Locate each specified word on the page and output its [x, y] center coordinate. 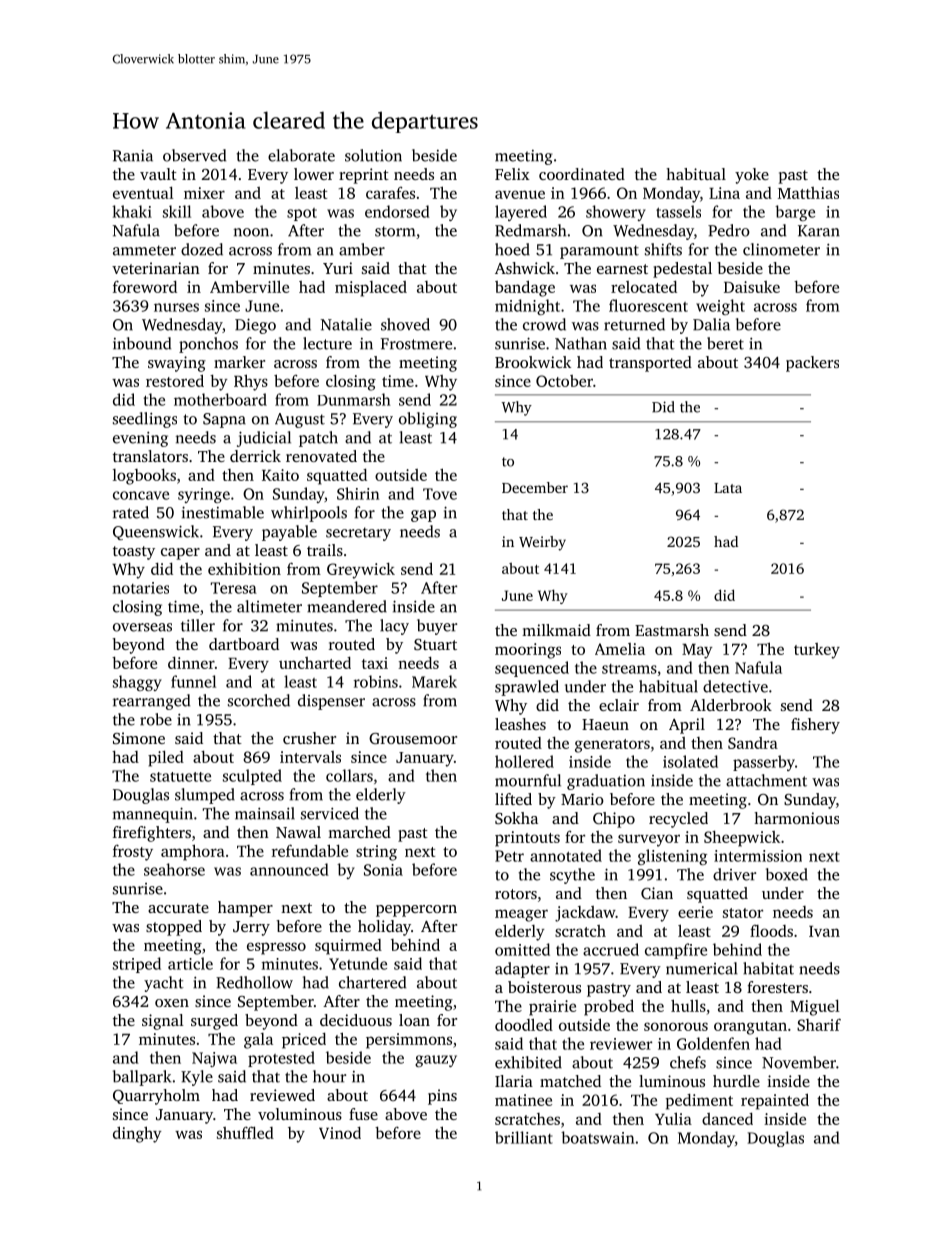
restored [175, 380]
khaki [132, 211]
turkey [817, 651]
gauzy [436, 1061]
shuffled [245, 1132]
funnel [193, 681]
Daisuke [752, 287]
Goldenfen [713, 1043]
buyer [437, 627]
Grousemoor [413, 738]
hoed [512, 249]
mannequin [153, 815]
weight [720, 307]
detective [735, 686]
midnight [527, 307]
